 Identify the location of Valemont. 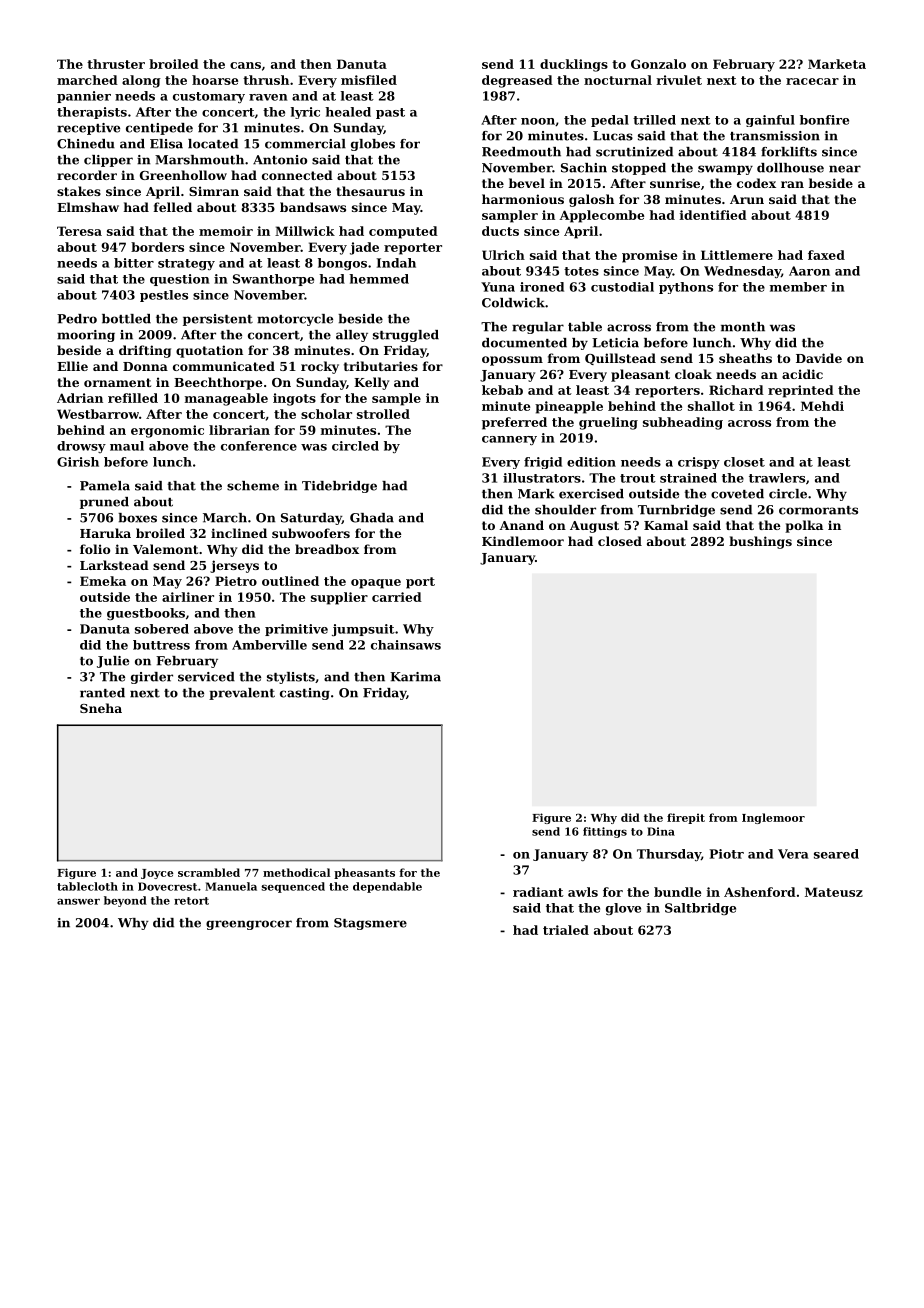
(165, 549).
